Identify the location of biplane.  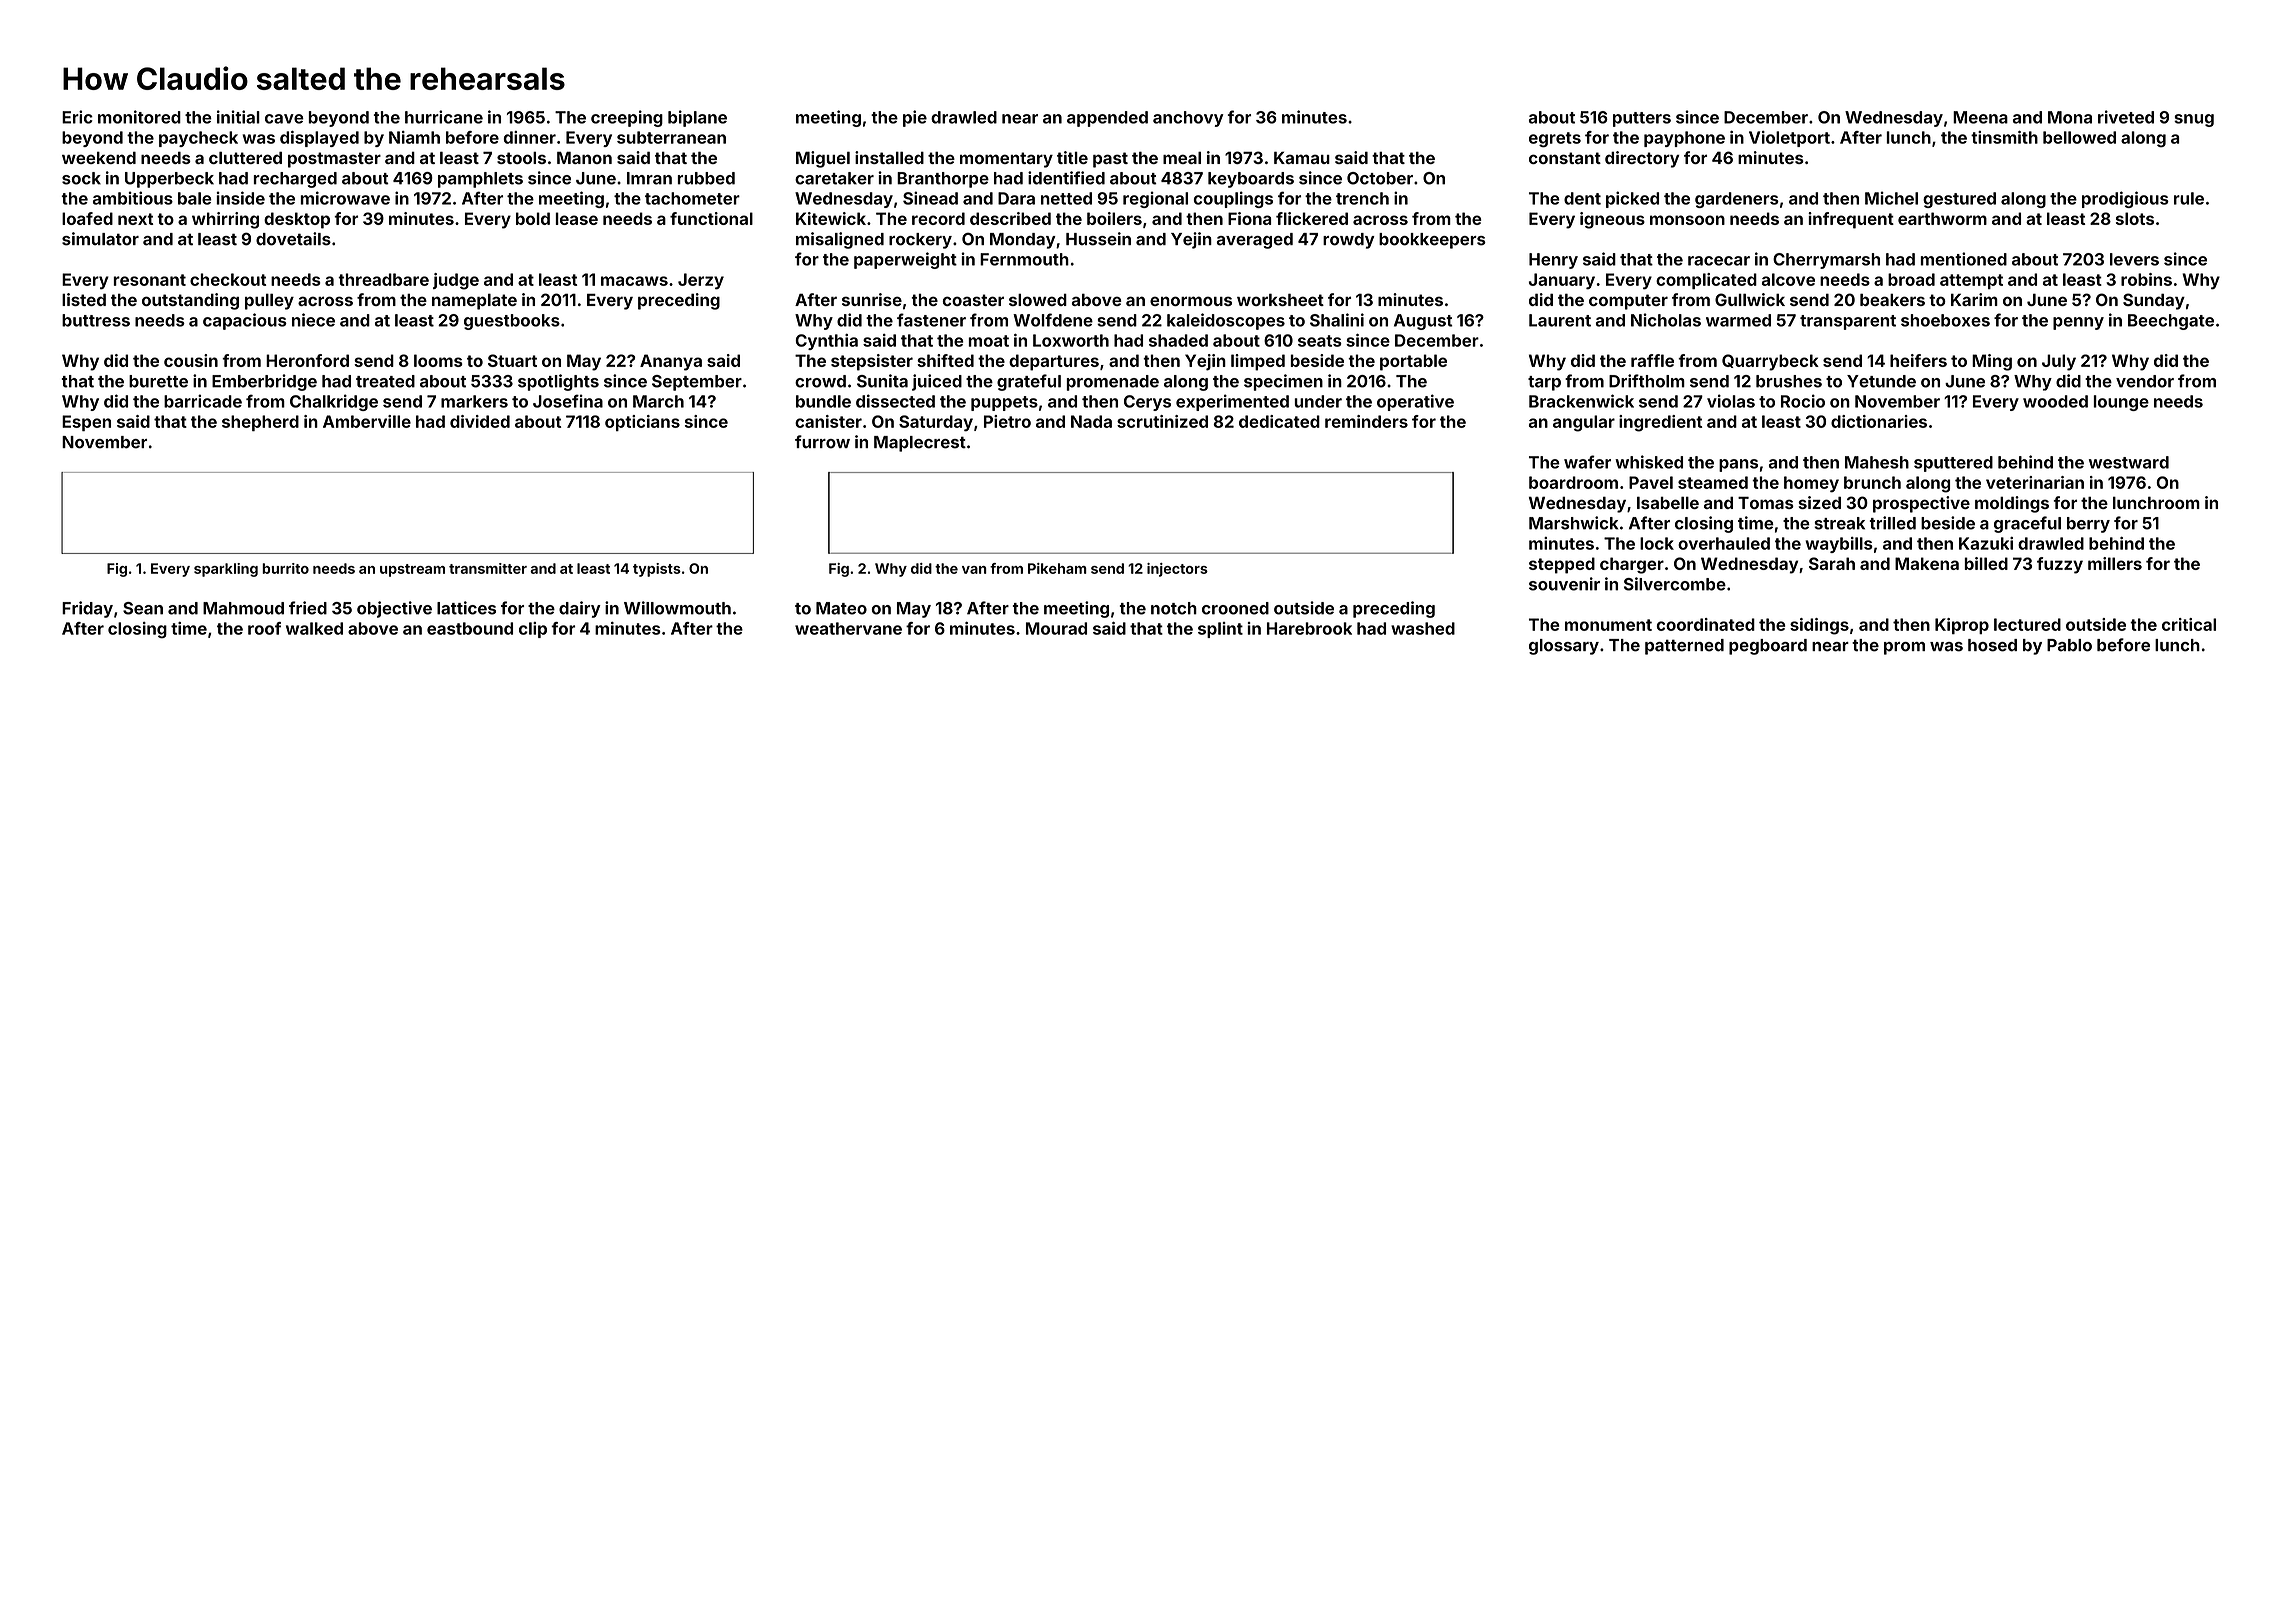
(697, 118).
